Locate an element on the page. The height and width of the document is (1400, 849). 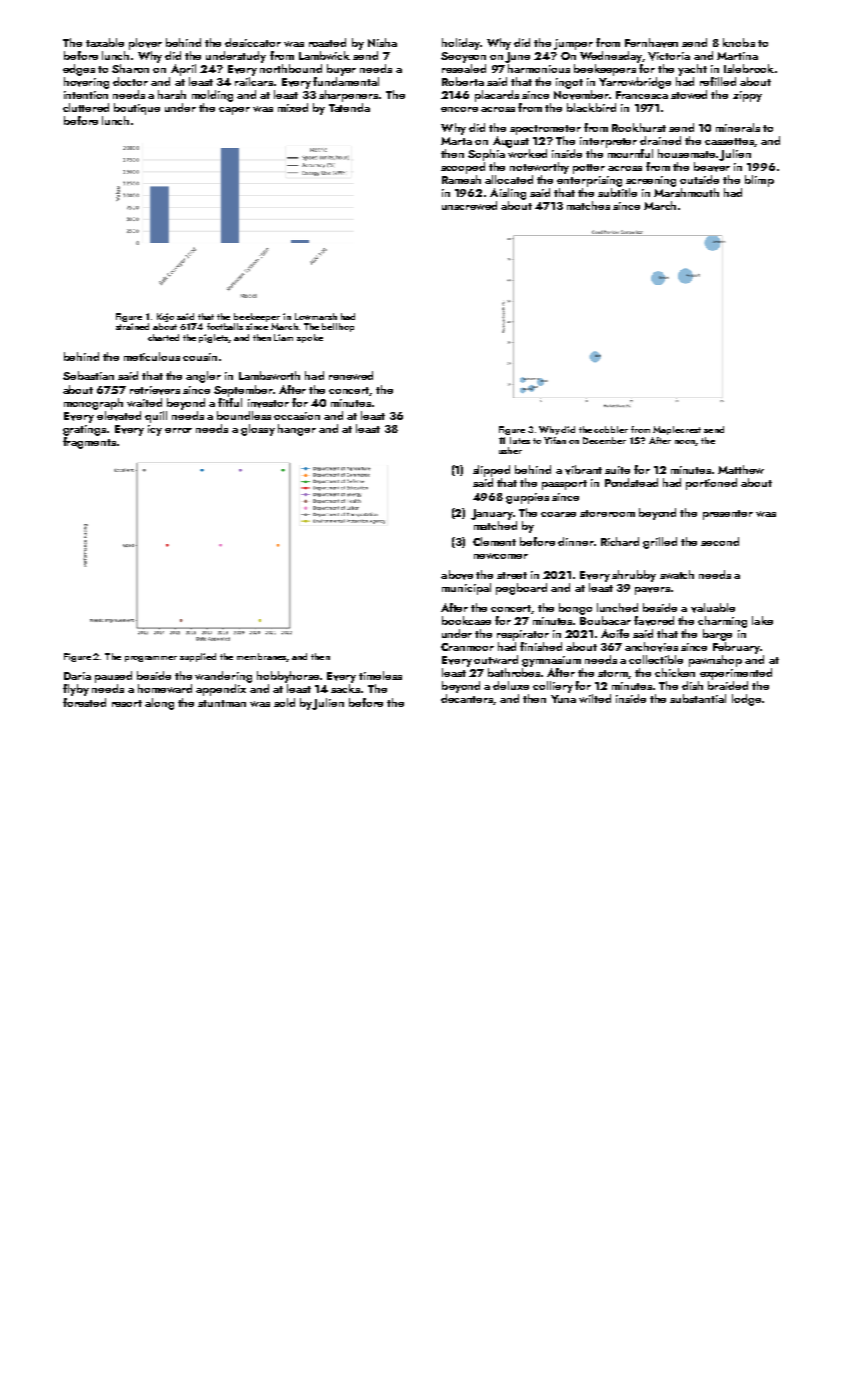
Matthew is located at coordinates (741, 469).
